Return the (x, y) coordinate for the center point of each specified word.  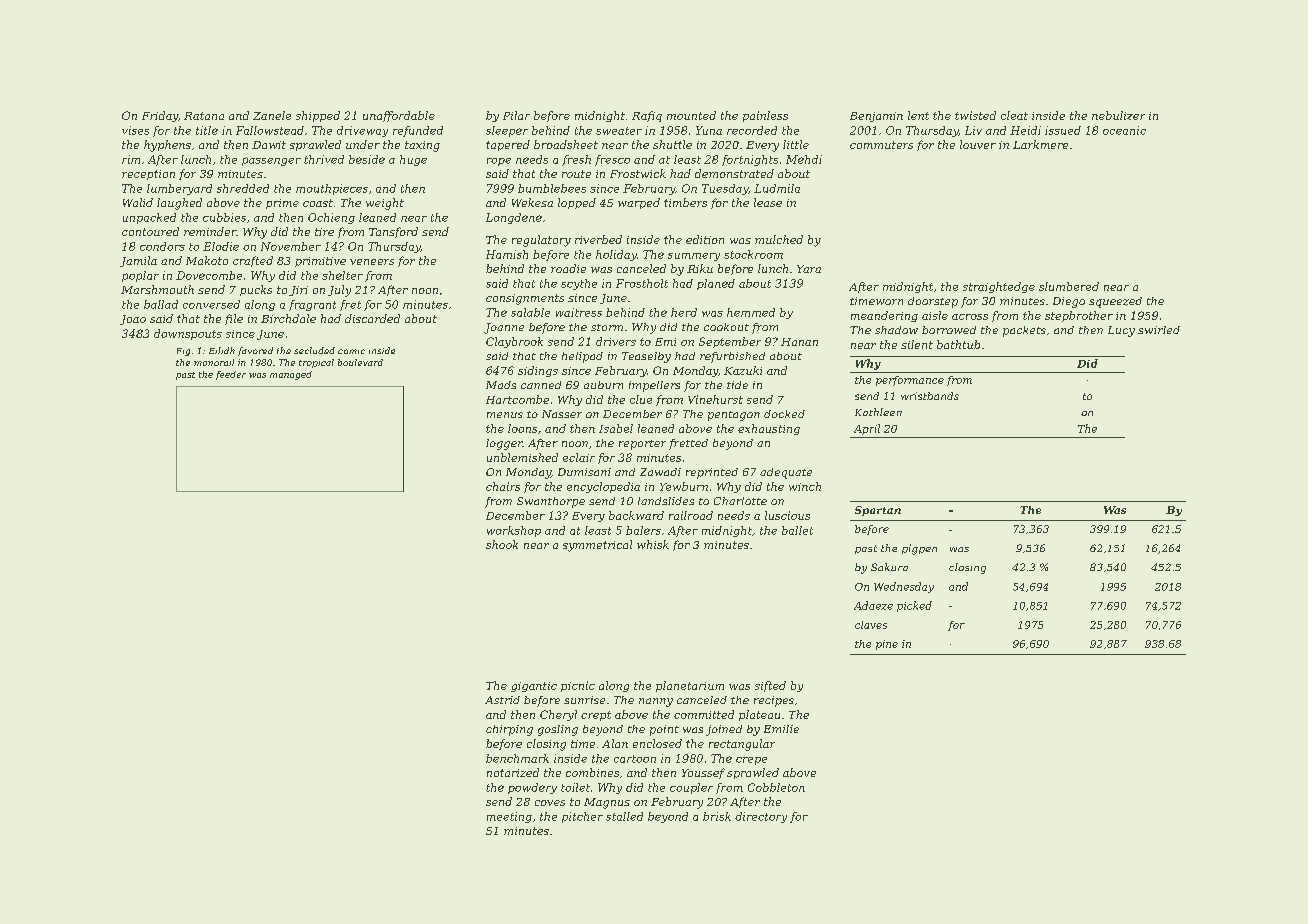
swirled (1159, 330)
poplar (140, 276)
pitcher (582, 817)
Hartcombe (517, 399)
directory (761, 817)
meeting (509, 817)
